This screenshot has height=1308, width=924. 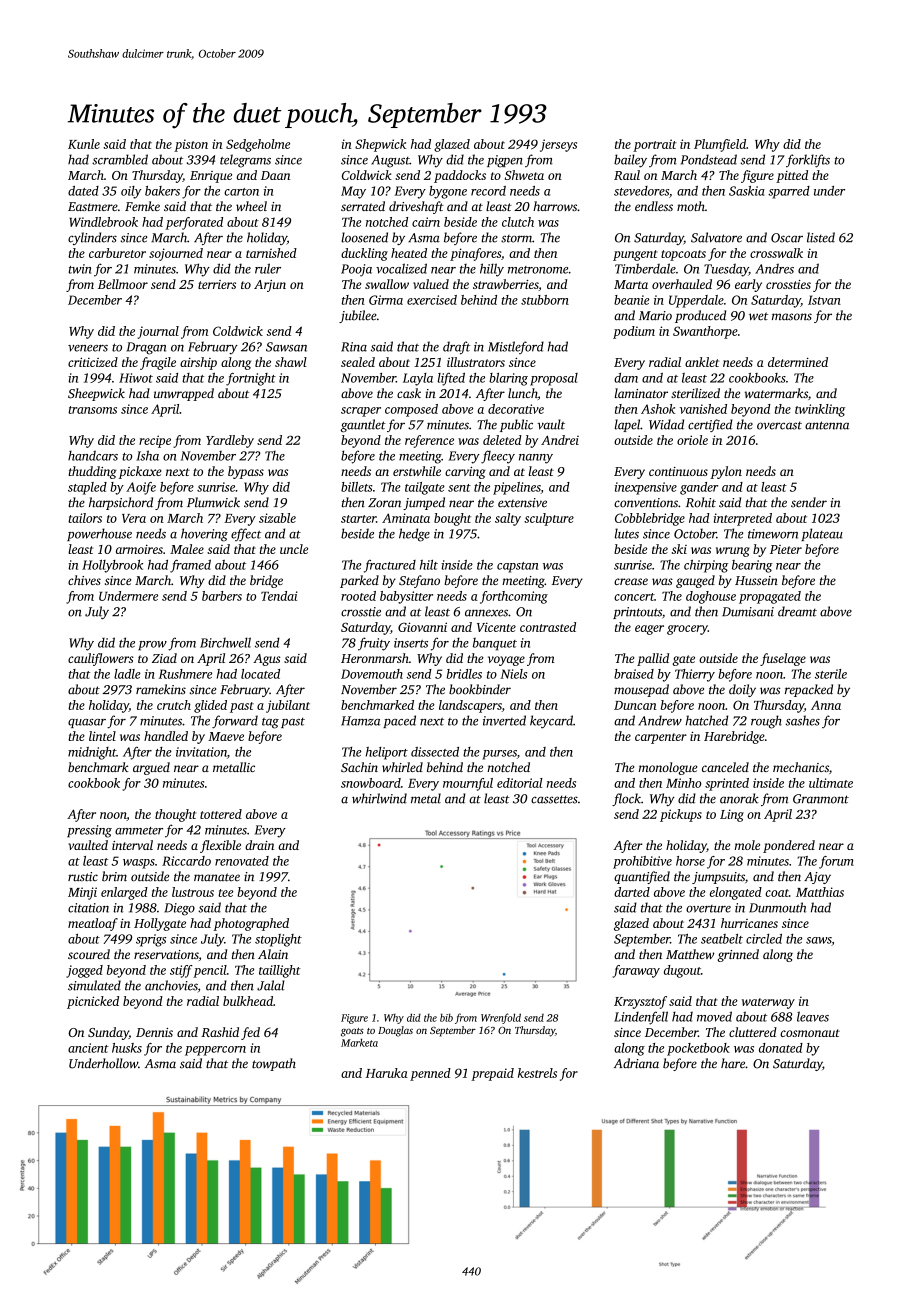 I want to click on penned, so click(x=430, y=1074).
